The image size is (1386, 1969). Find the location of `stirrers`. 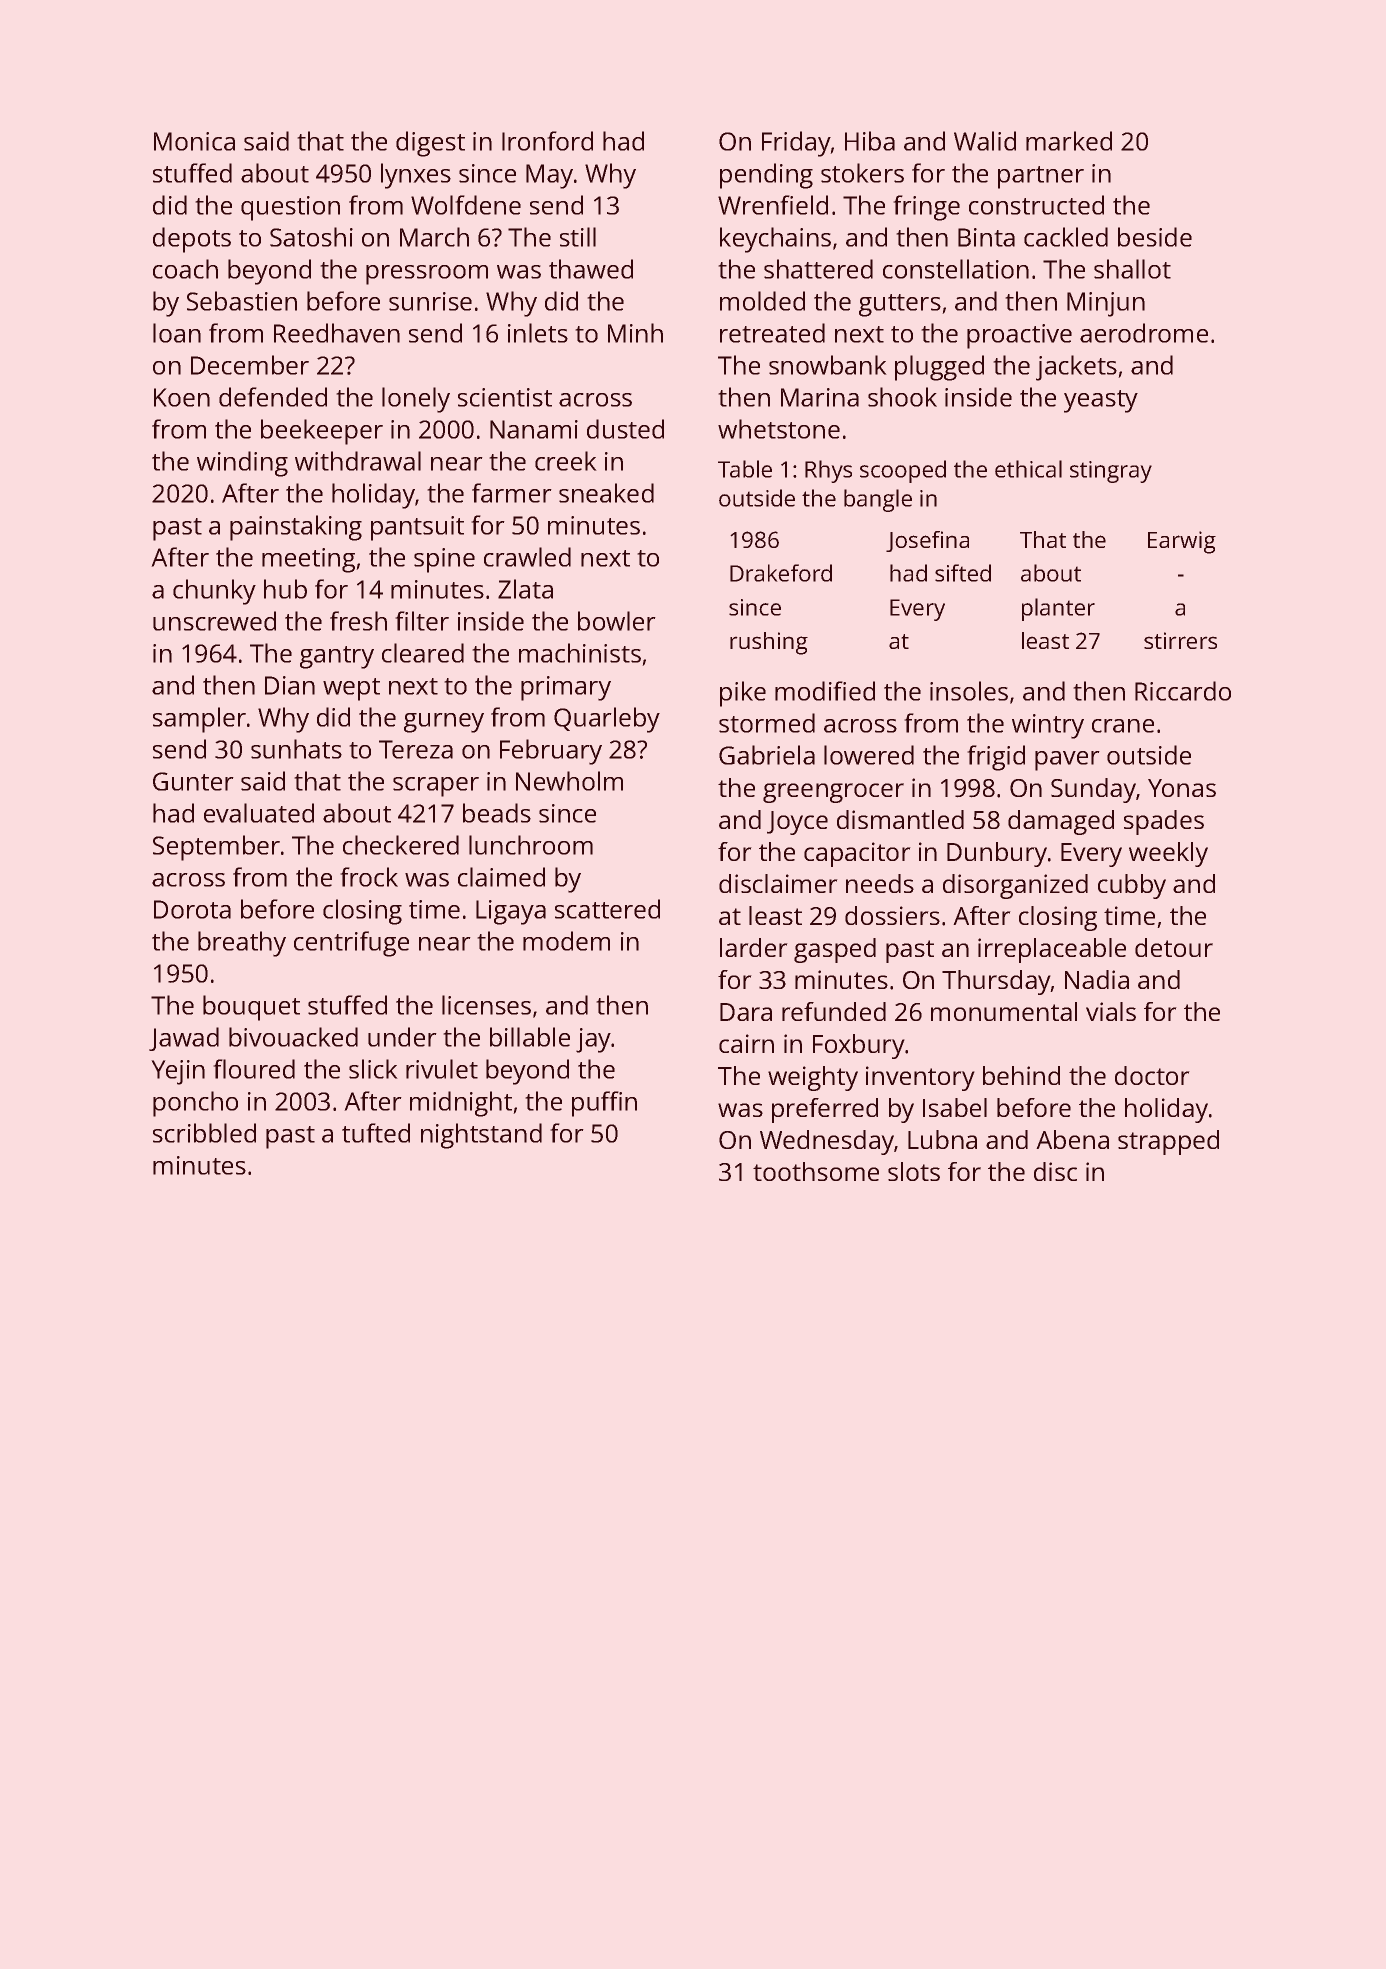

stirrers is located at coordinates (1180, 640).
